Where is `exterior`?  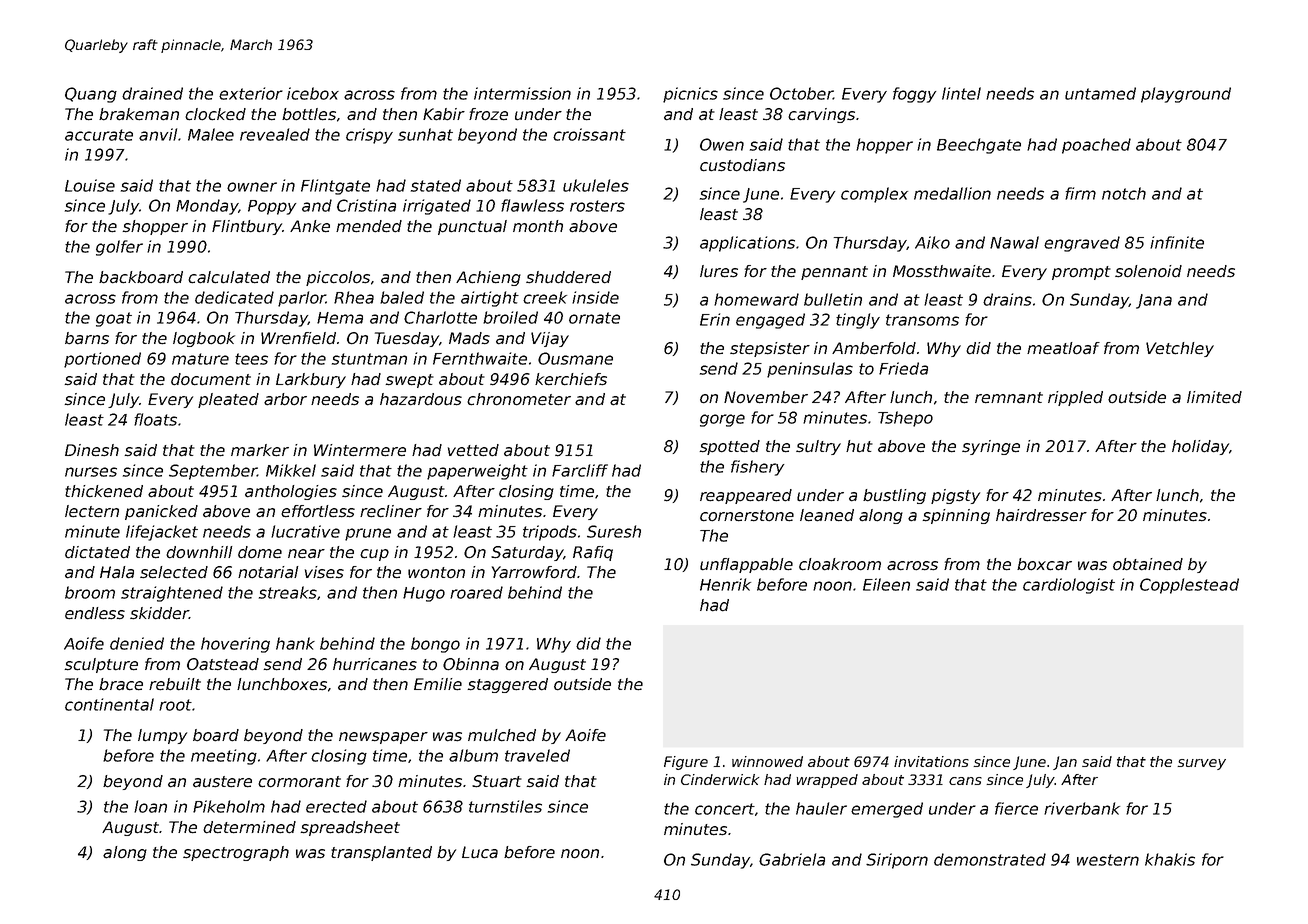
exterior is located at coordinates (251, 93).
